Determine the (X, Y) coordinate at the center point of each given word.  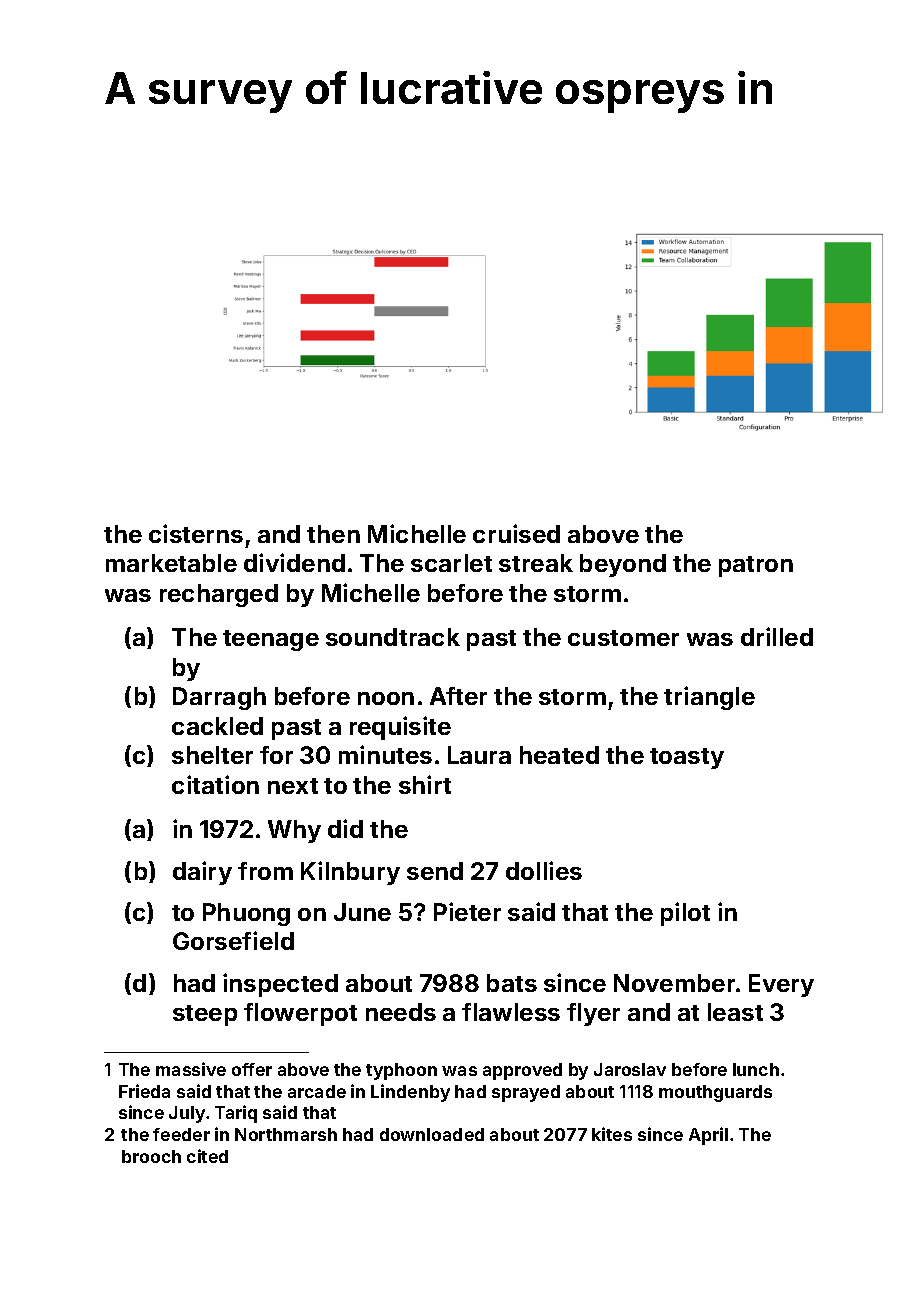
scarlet (451, 563)
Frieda (144, 1091)
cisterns (196, 533)
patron (756, 566)
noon (386, 698)
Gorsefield (233, 940)
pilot (685, 914)
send (435, 871)
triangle (709, 698)
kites (612, 1134)
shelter (212, 755)
